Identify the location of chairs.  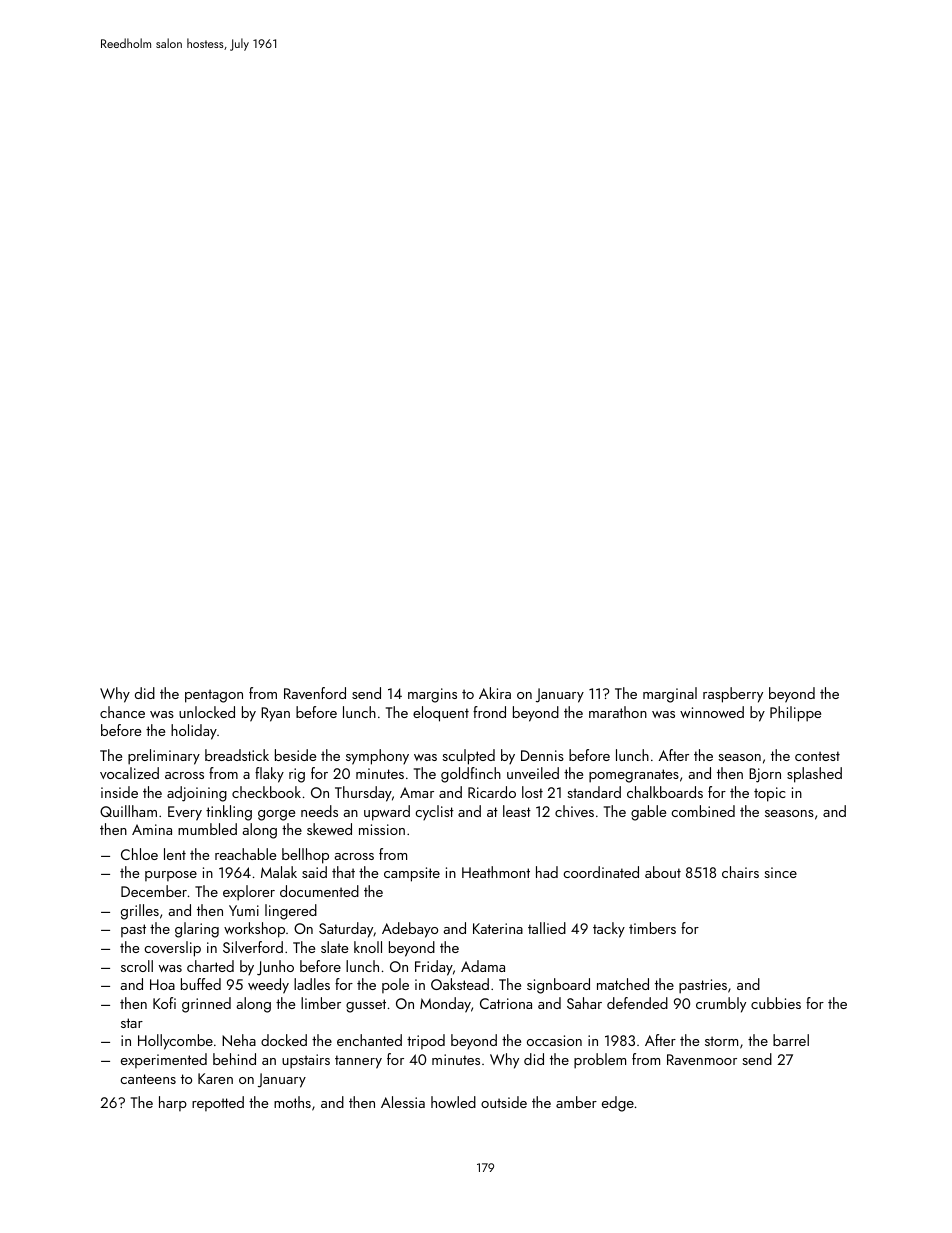
(740, 872).
